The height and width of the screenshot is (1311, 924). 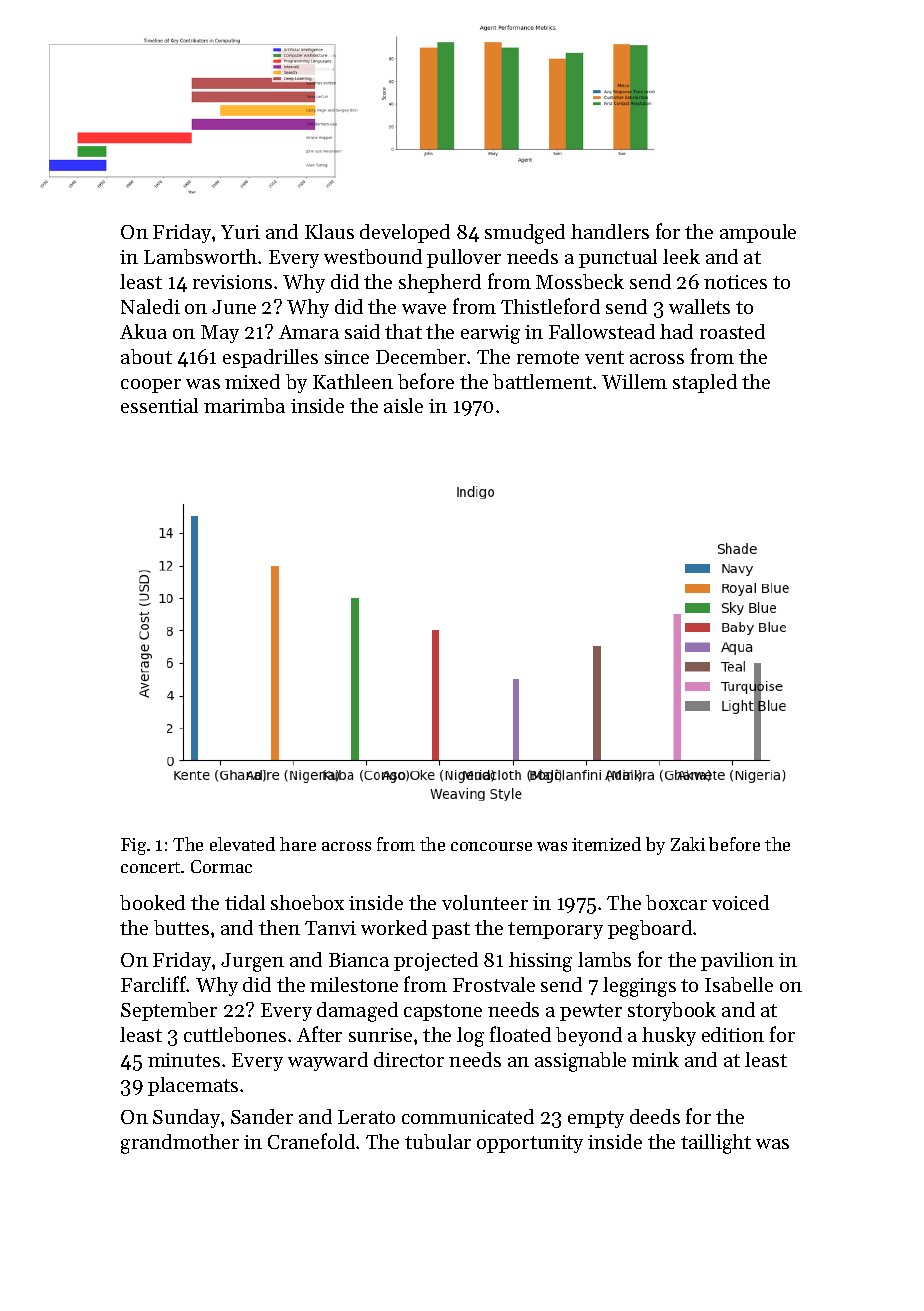 I want to click on essential, so click(x=159, y=405).
